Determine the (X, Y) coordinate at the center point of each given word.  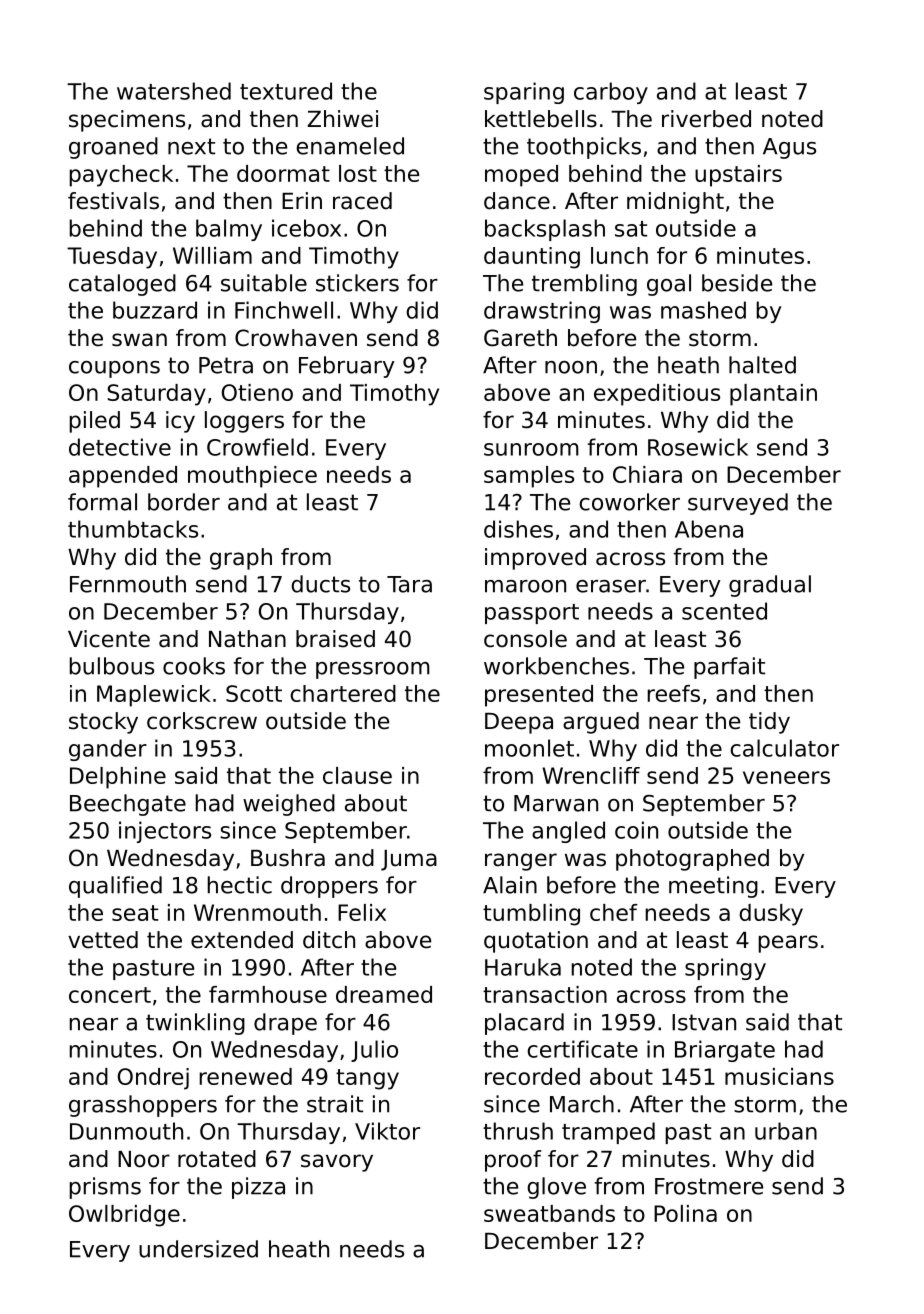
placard (524, 1024)
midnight (675, 203)
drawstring (542, 312)
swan (139, 340)
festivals (113, 201)
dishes (518, 529)
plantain (773, 395)
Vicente (109, 639)
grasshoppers (143, 1106)
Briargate (725, 1051)
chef (614, 912)
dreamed (384, 994)
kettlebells (541, 119)
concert (110, 995)
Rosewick (698, 447)
